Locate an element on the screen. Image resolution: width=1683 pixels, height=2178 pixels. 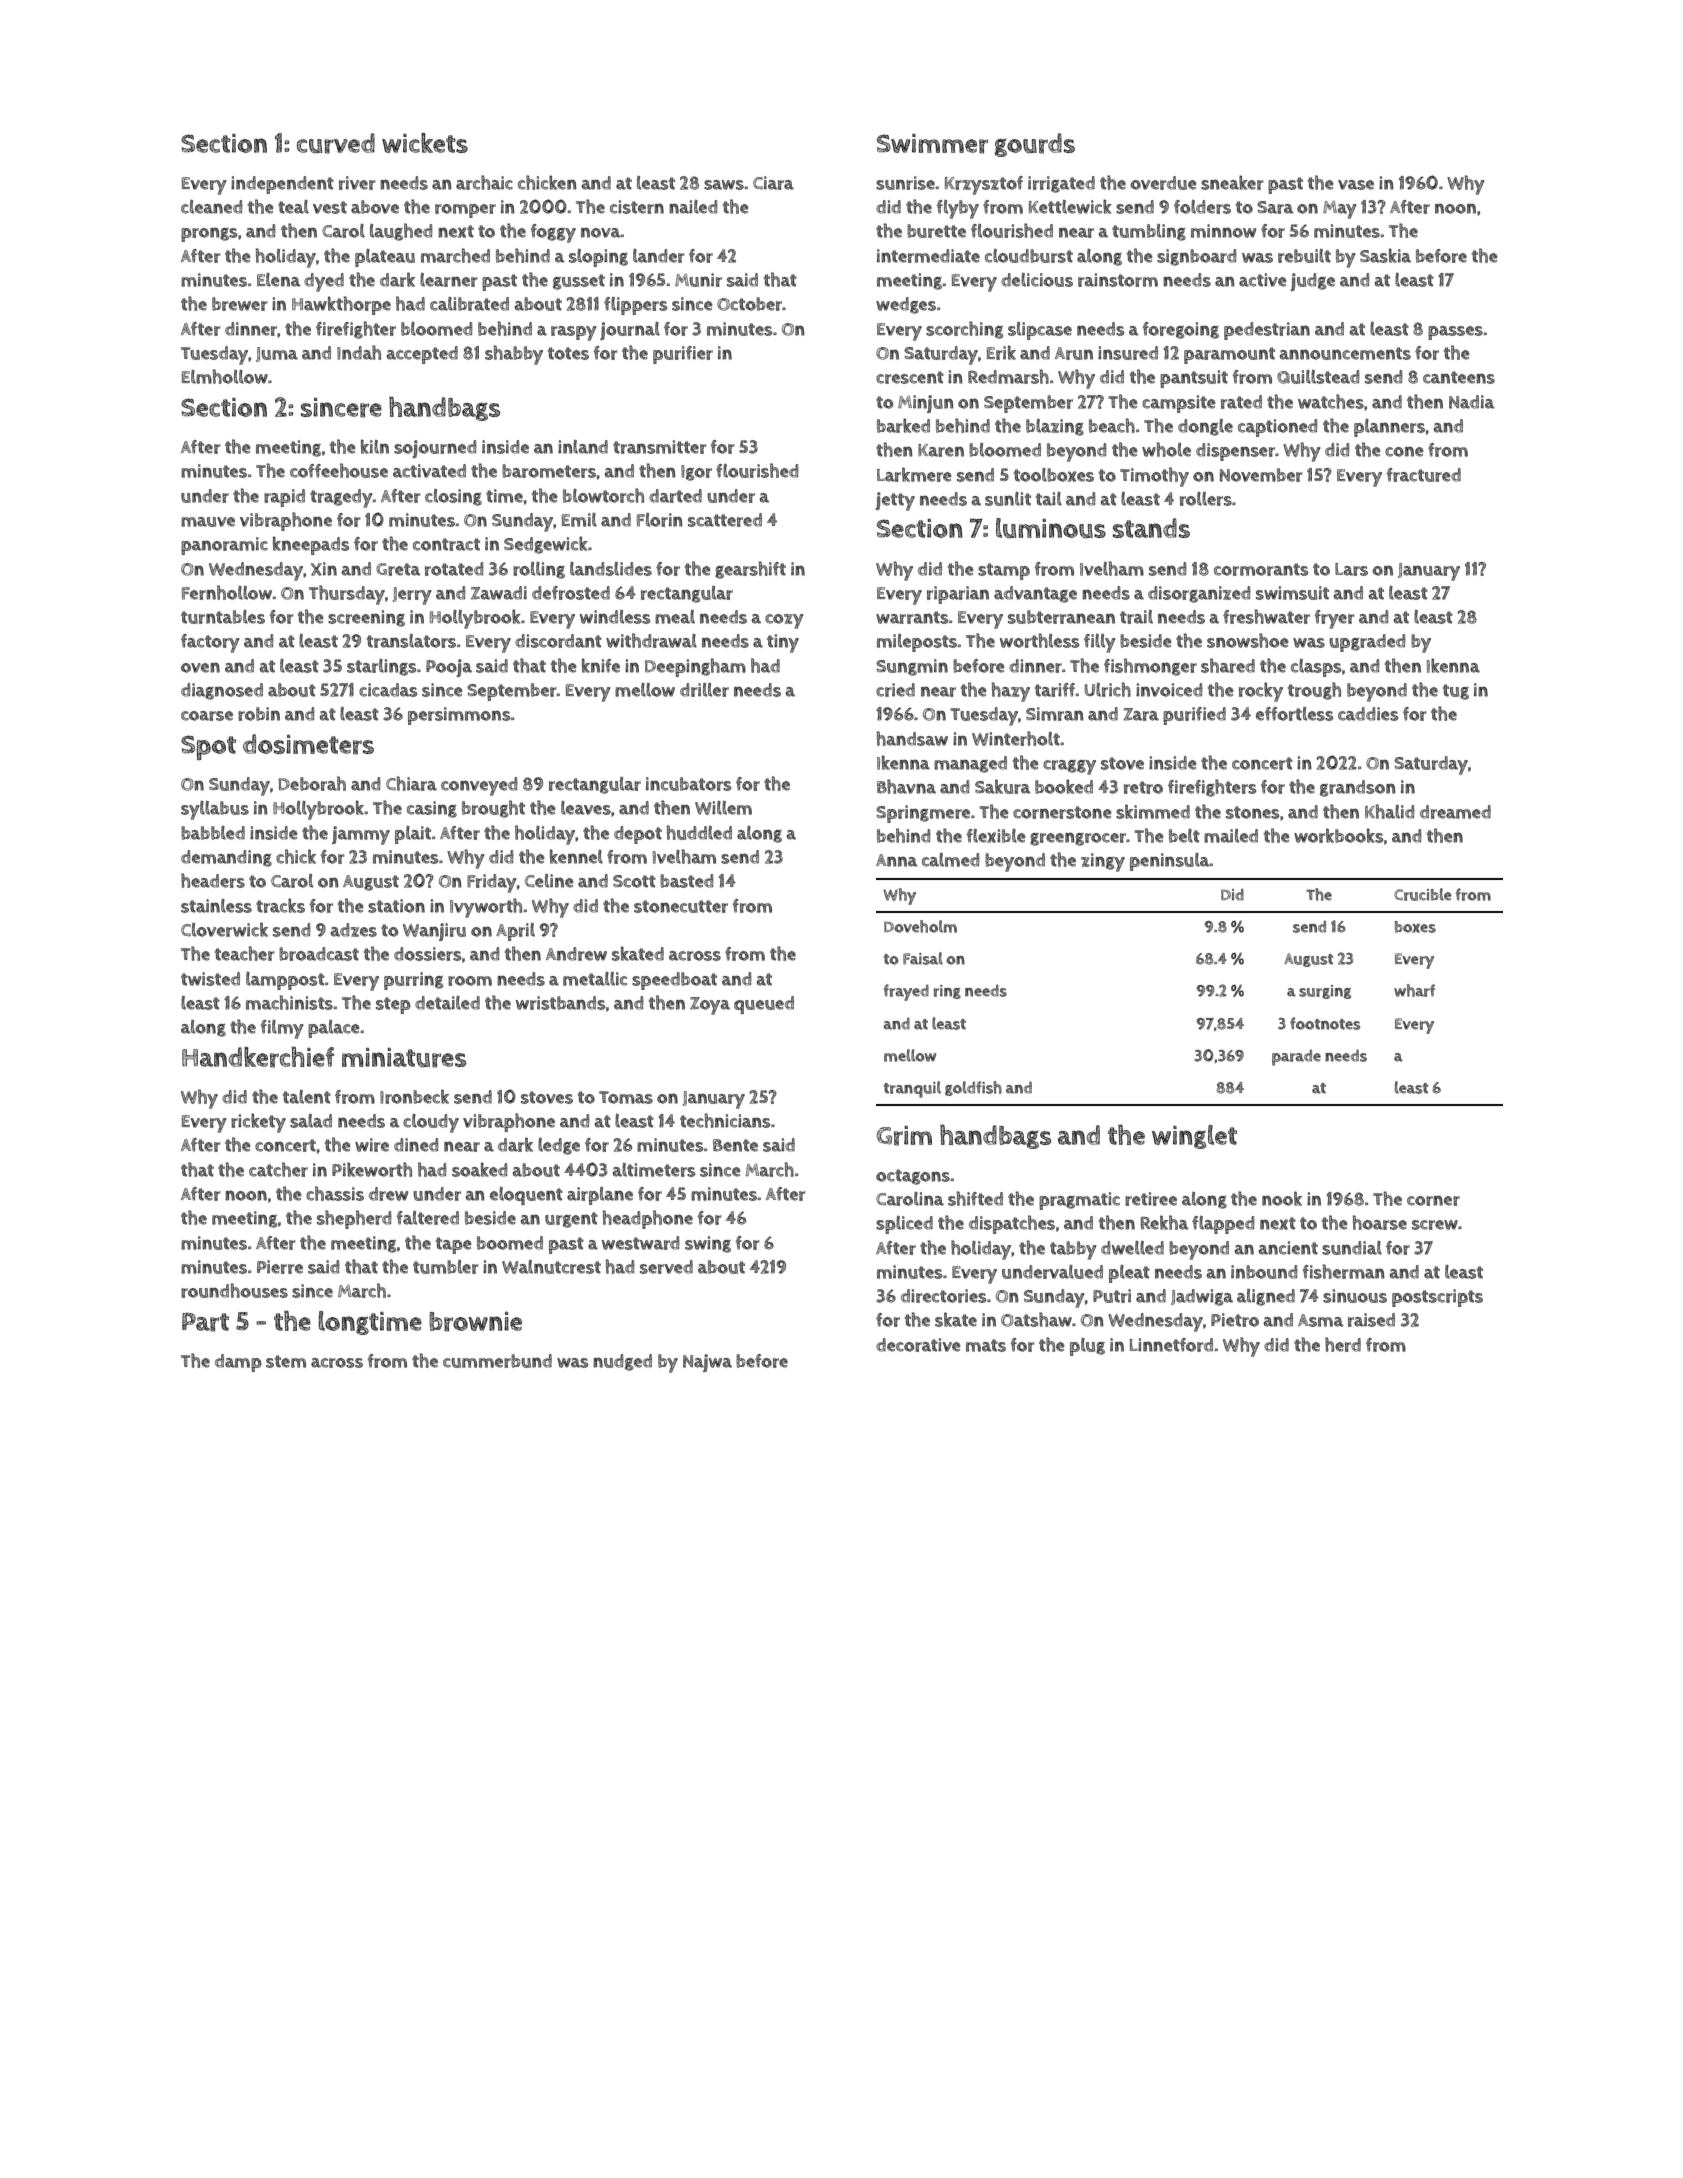
passes is located at coordinates (1455, 333).
